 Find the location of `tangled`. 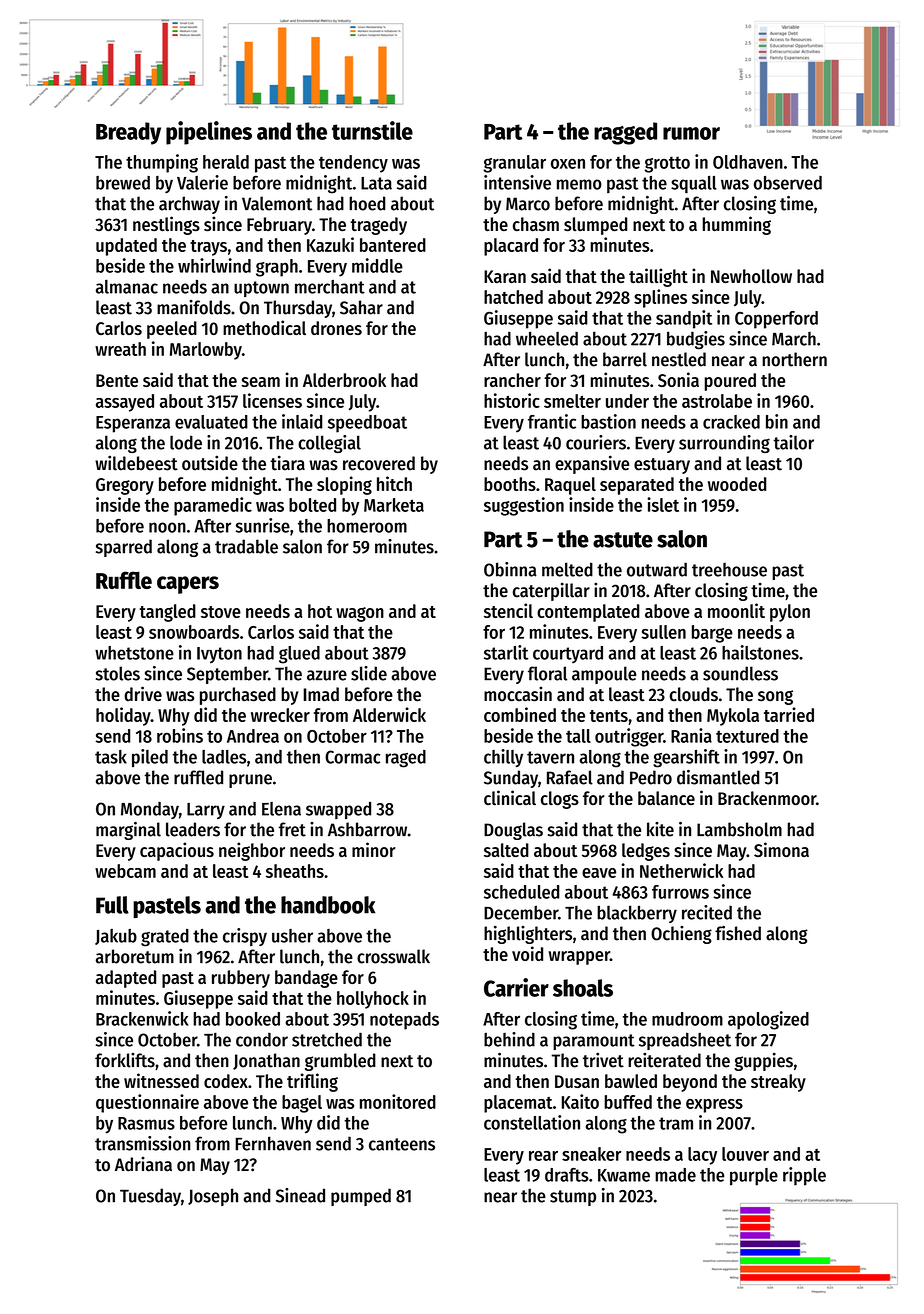

tangled is located at coordinates (167, 613).
